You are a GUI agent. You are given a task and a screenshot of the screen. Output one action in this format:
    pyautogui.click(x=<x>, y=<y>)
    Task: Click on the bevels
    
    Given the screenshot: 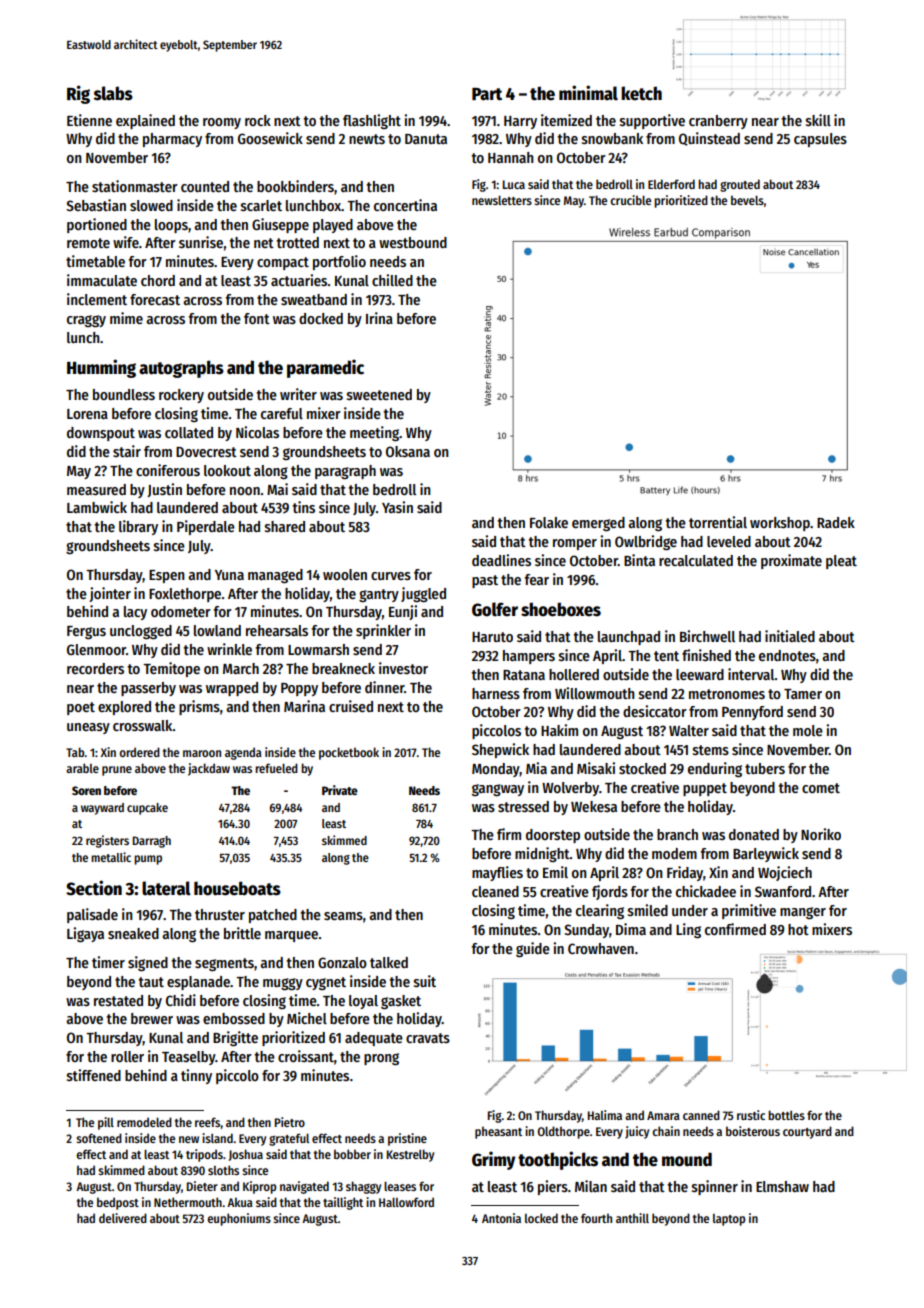 What is the action you would take?
    pyautogui.click(x=747, y=200)
